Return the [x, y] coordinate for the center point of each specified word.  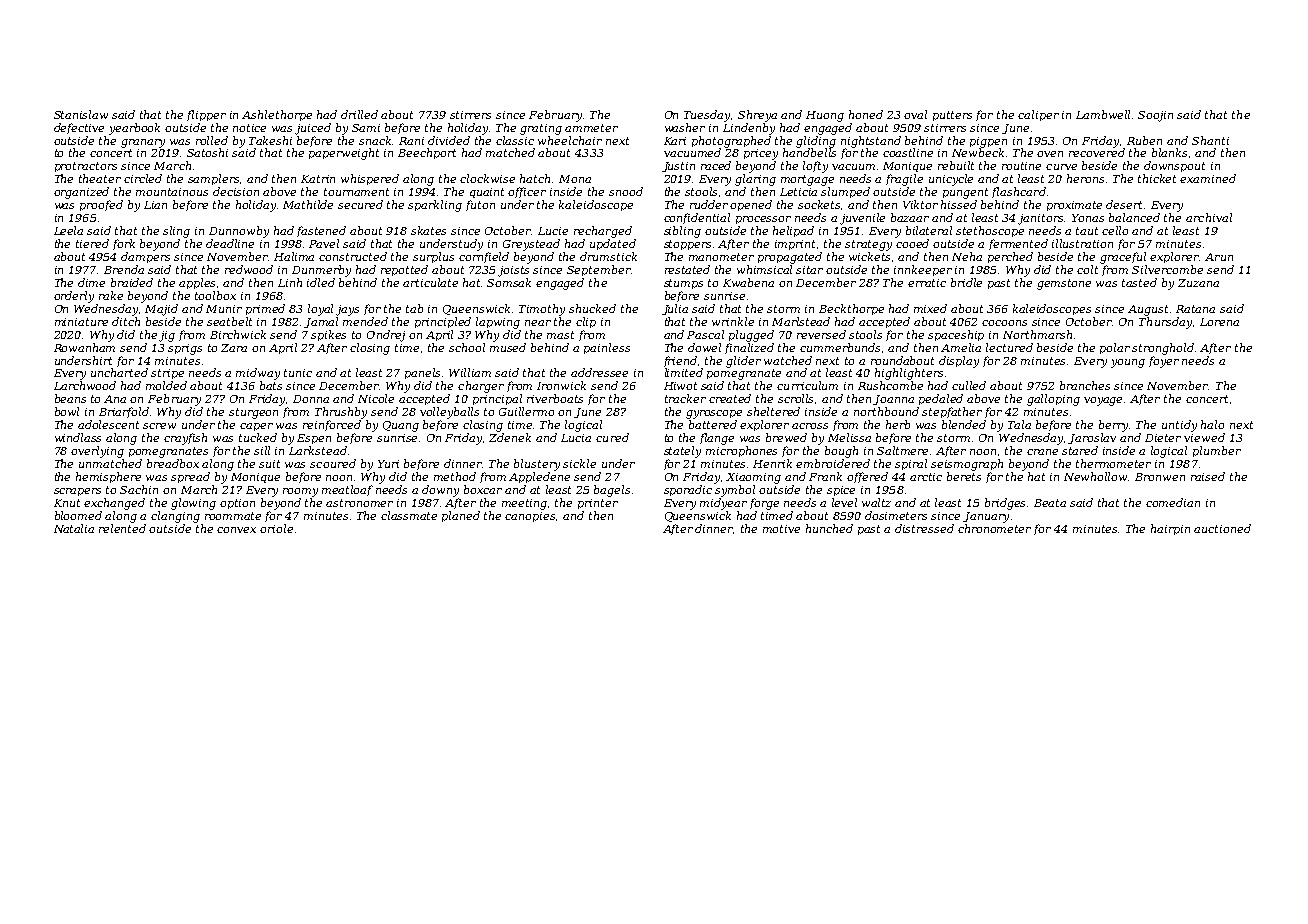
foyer [1164, 362]
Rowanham [84, 347]
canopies [530, 517]
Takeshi [270, 140]
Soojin [1155, 116]
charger [481, 387]
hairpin [1170, 529]
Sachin [139, 489]
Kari [675, 141]
